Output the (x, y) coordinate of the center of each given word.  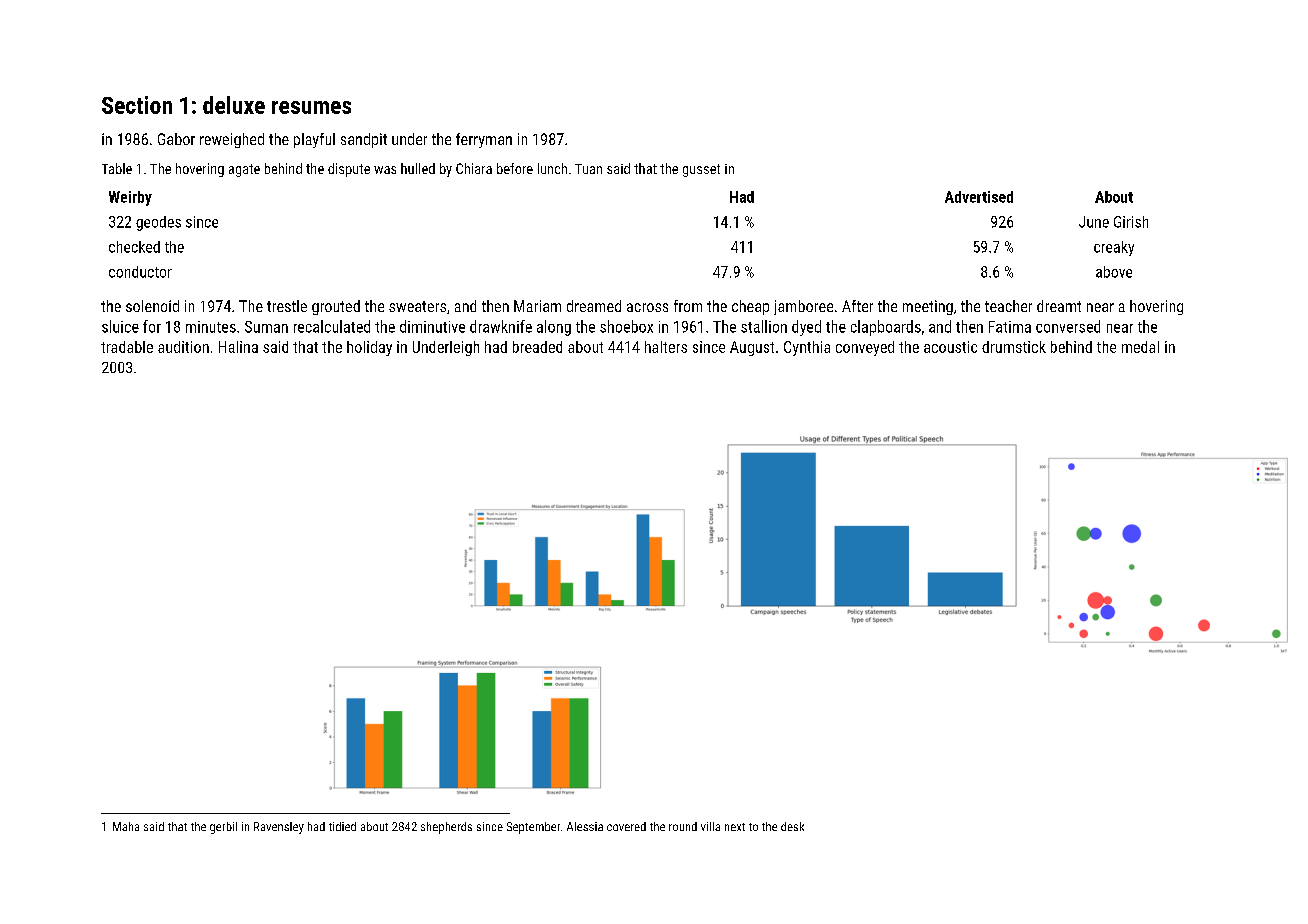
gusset (701, 170)
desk (792, 826)
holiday (369, 348)
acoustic (950, 347)
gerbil (223, 828)
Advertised (979, 197)
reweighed (232, 140)
